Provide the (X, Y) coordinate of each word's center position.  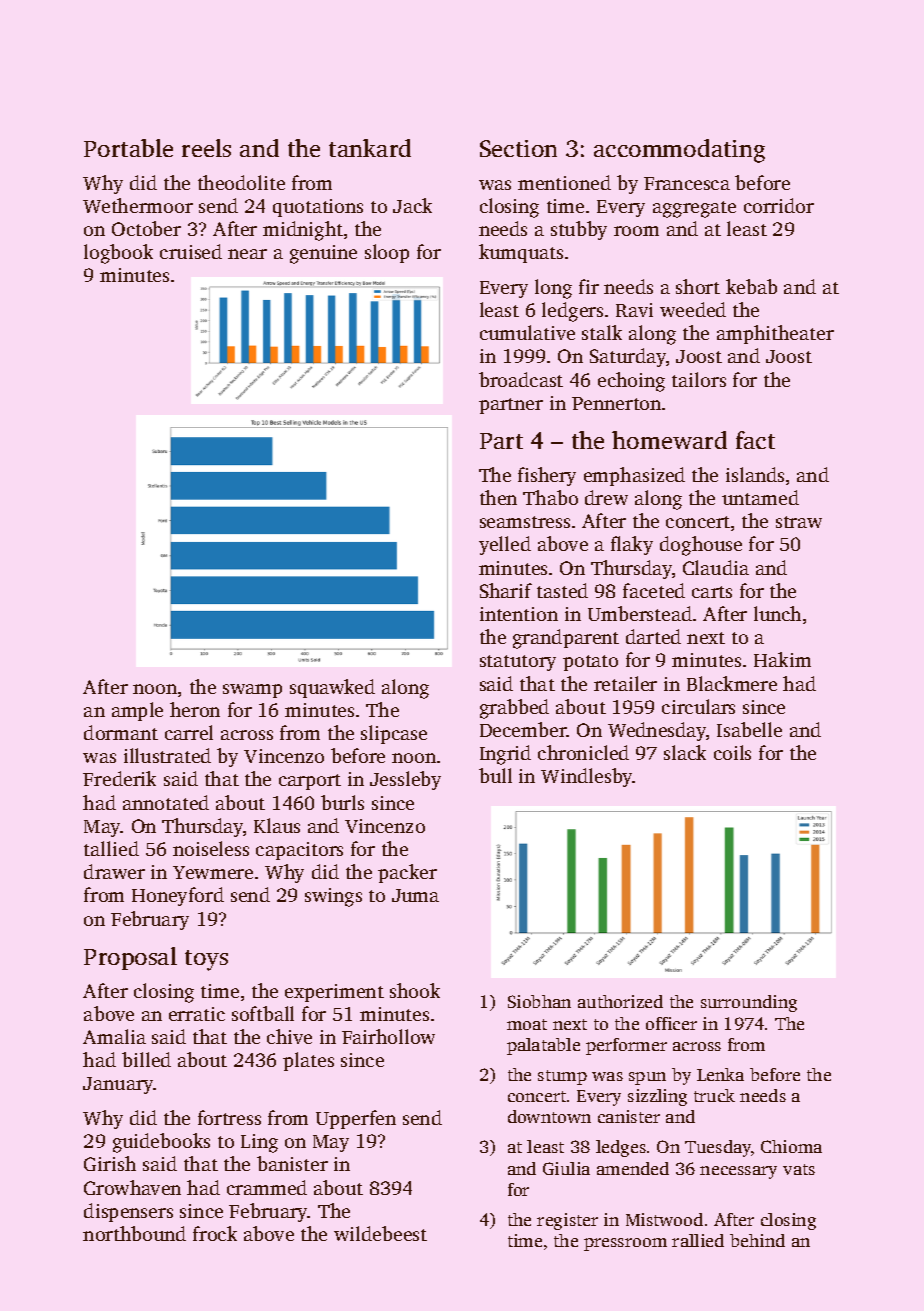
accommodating (679, 151)
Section (518, 148)
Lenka (720, 1074)
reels (206, 148)
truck (714, 1095)
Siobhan (539, 1001)
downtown (549, 1116)
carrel (189, 732)
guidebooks (161, 1143)
